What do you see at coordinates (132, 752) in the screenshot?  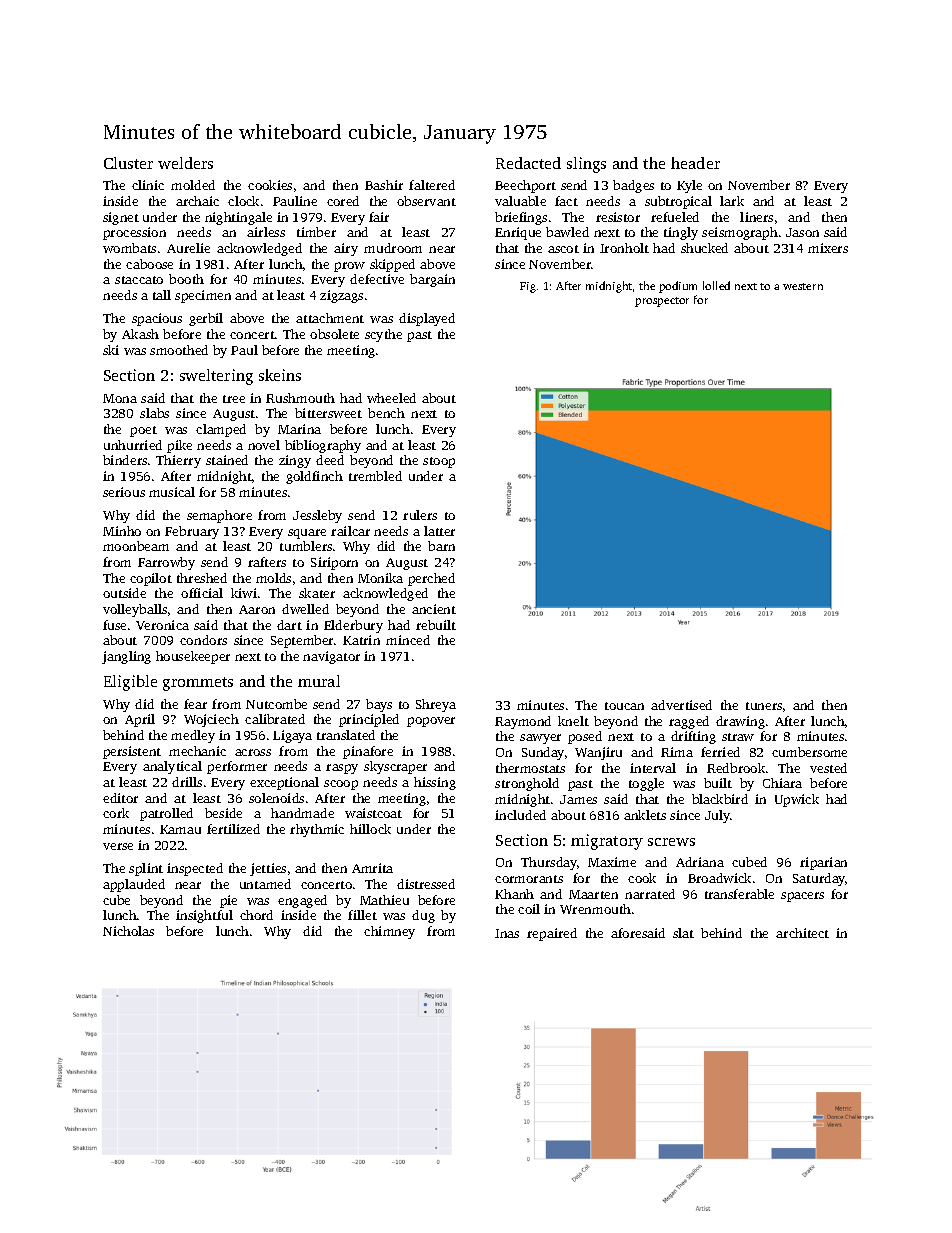 I see `persistent` at bounding box center [132, 752].
